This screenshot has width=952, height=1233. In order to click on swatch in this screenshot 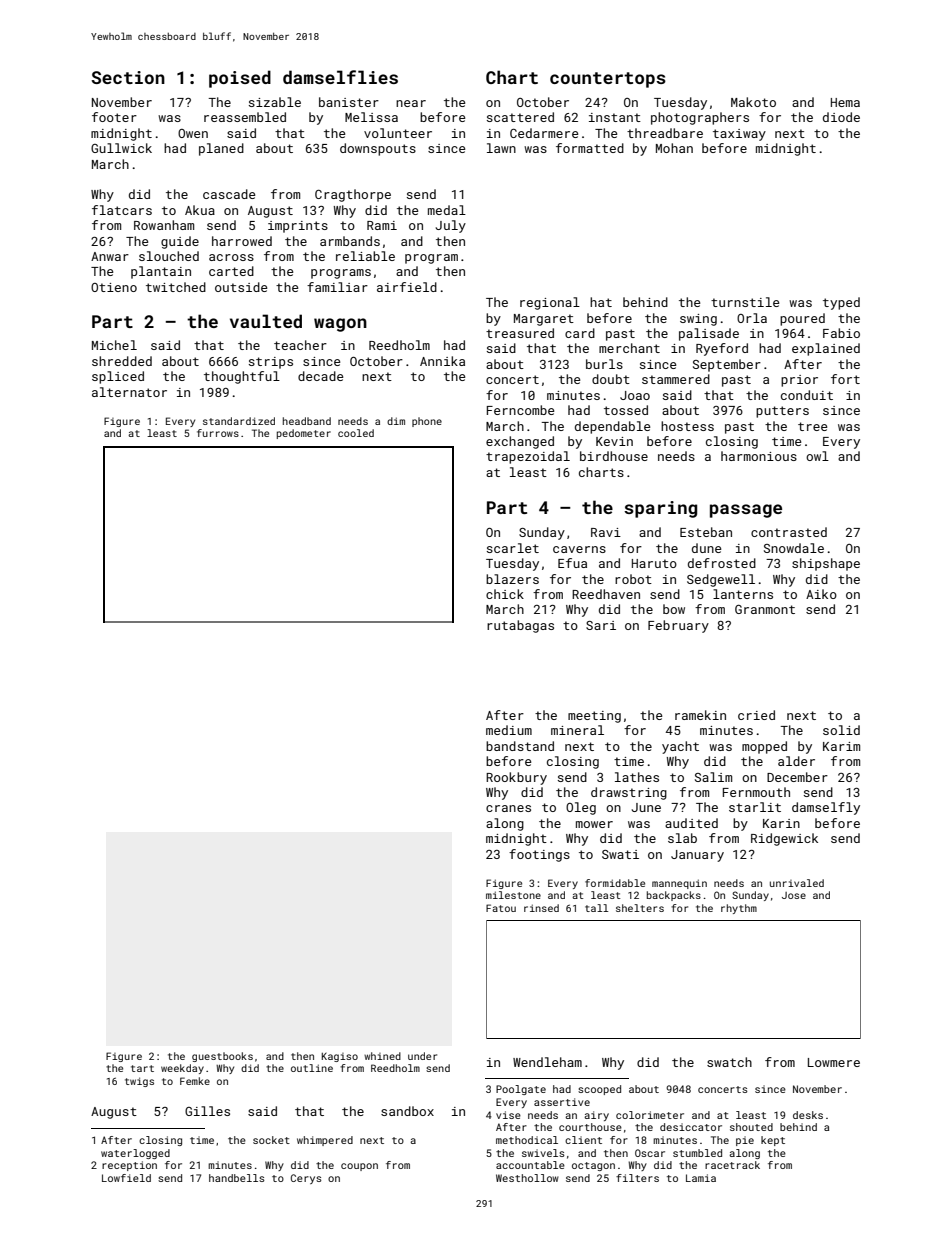, I will do `click(729, 1062)`.
